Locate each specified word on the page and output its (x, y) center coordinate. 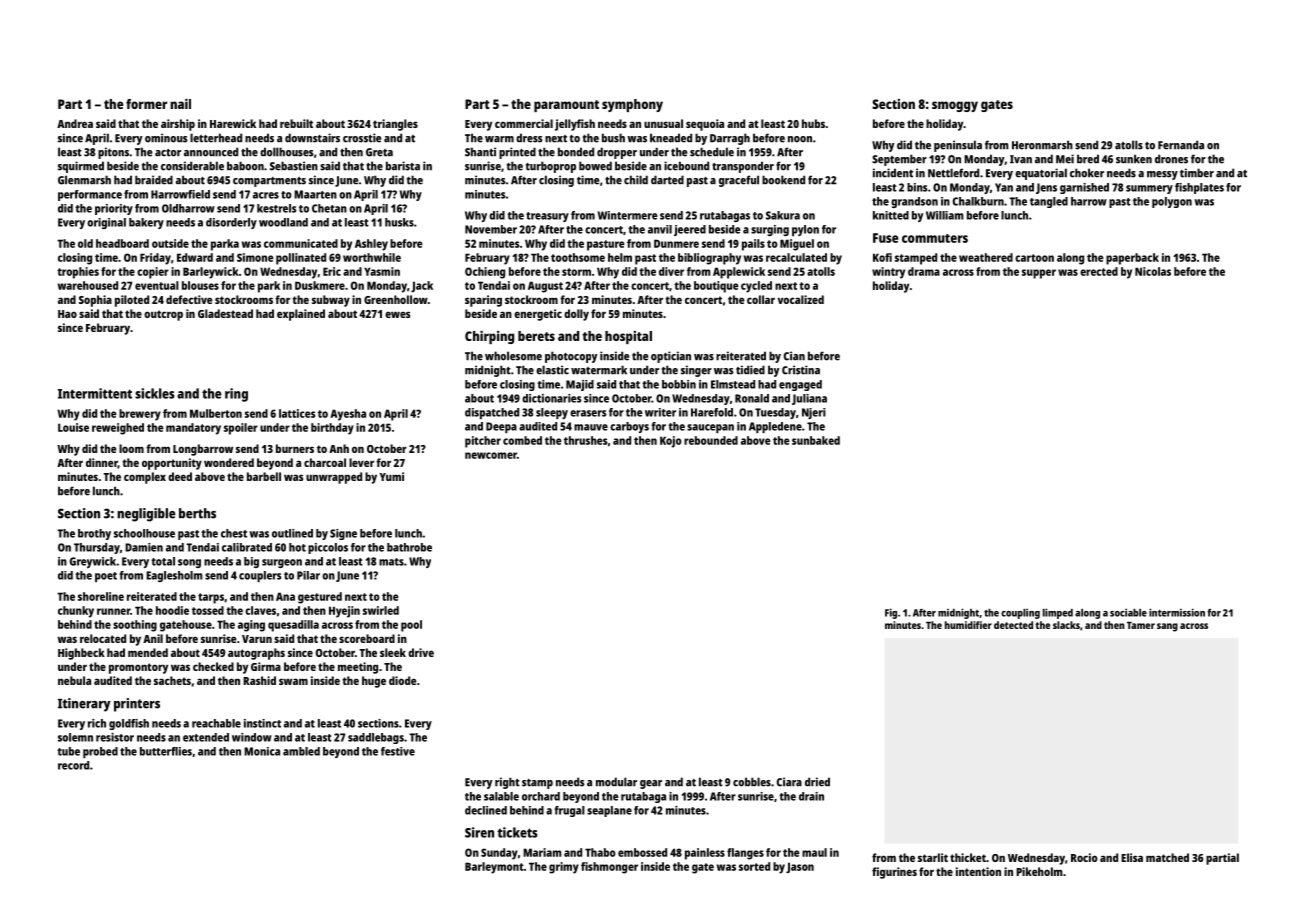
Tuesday (775, 413)
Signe (343, 534)
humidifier (968, 625)
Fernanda (1181, 145)
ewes (397, 314)
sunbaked (816, 440)
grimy (564, 868)
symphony (632, 105)
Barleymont (494, 868)
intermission (1177, 612)
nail (180, 103)
